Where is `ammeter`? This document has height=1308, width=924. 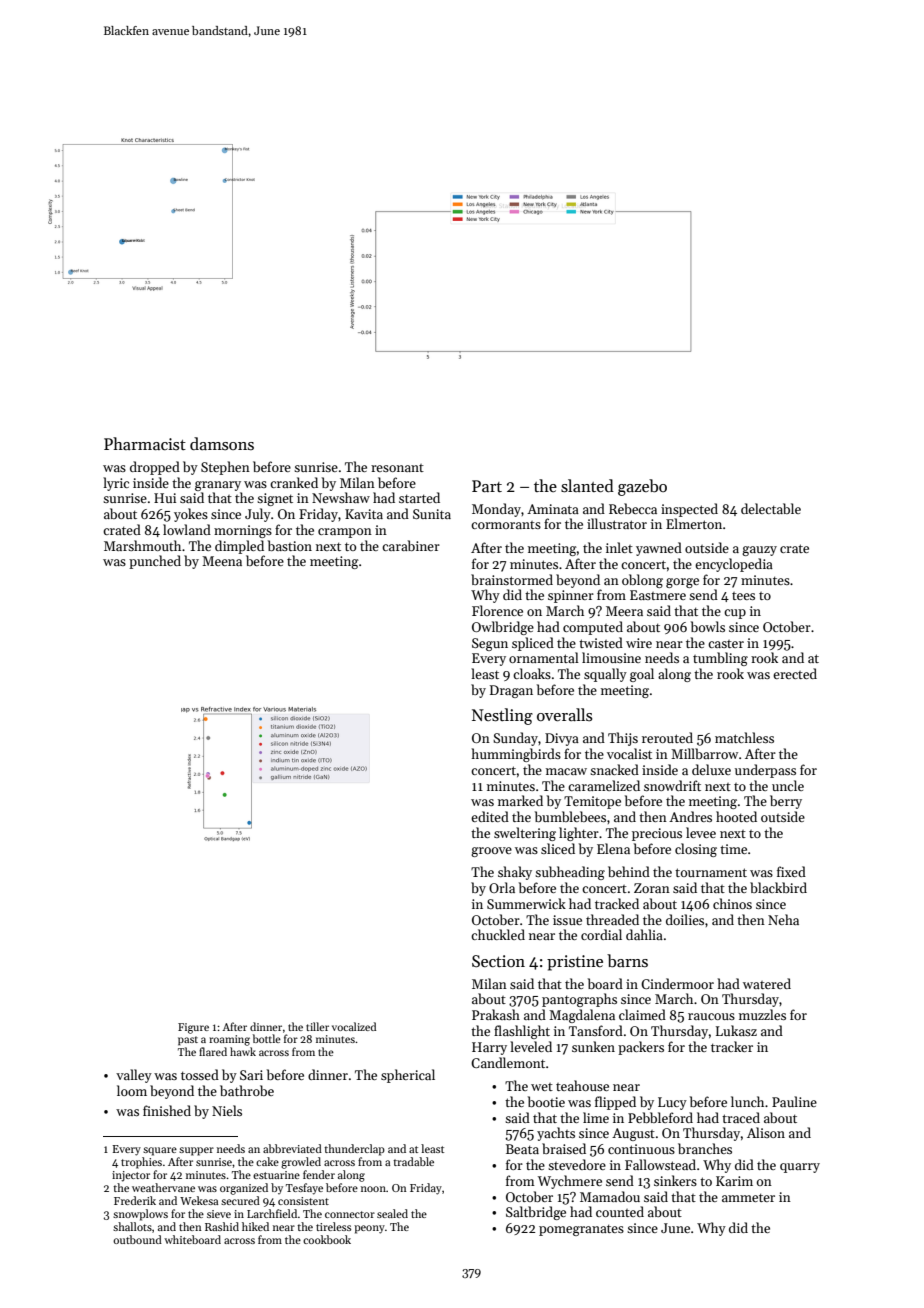 ammeter is located at coordinates (748, 1197).
